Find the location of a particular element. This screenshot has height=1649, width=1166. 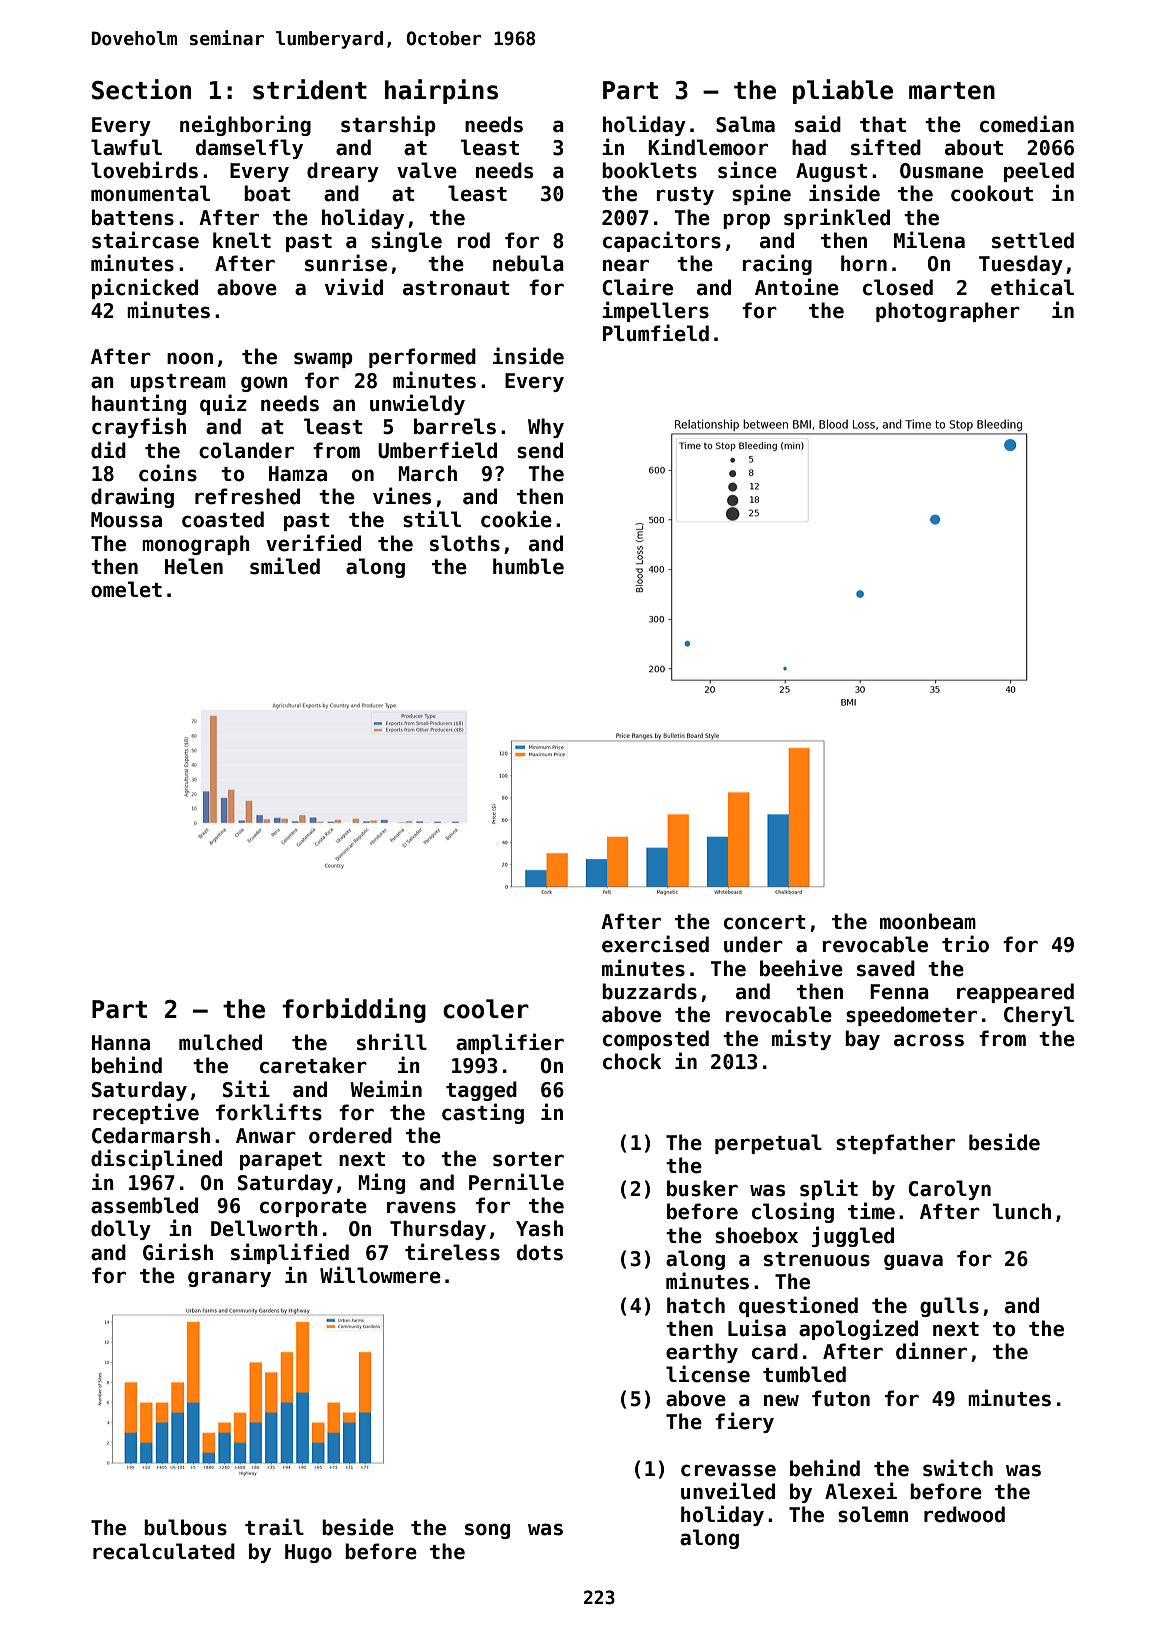

Hugo is located at coordinates (308, 1553).
